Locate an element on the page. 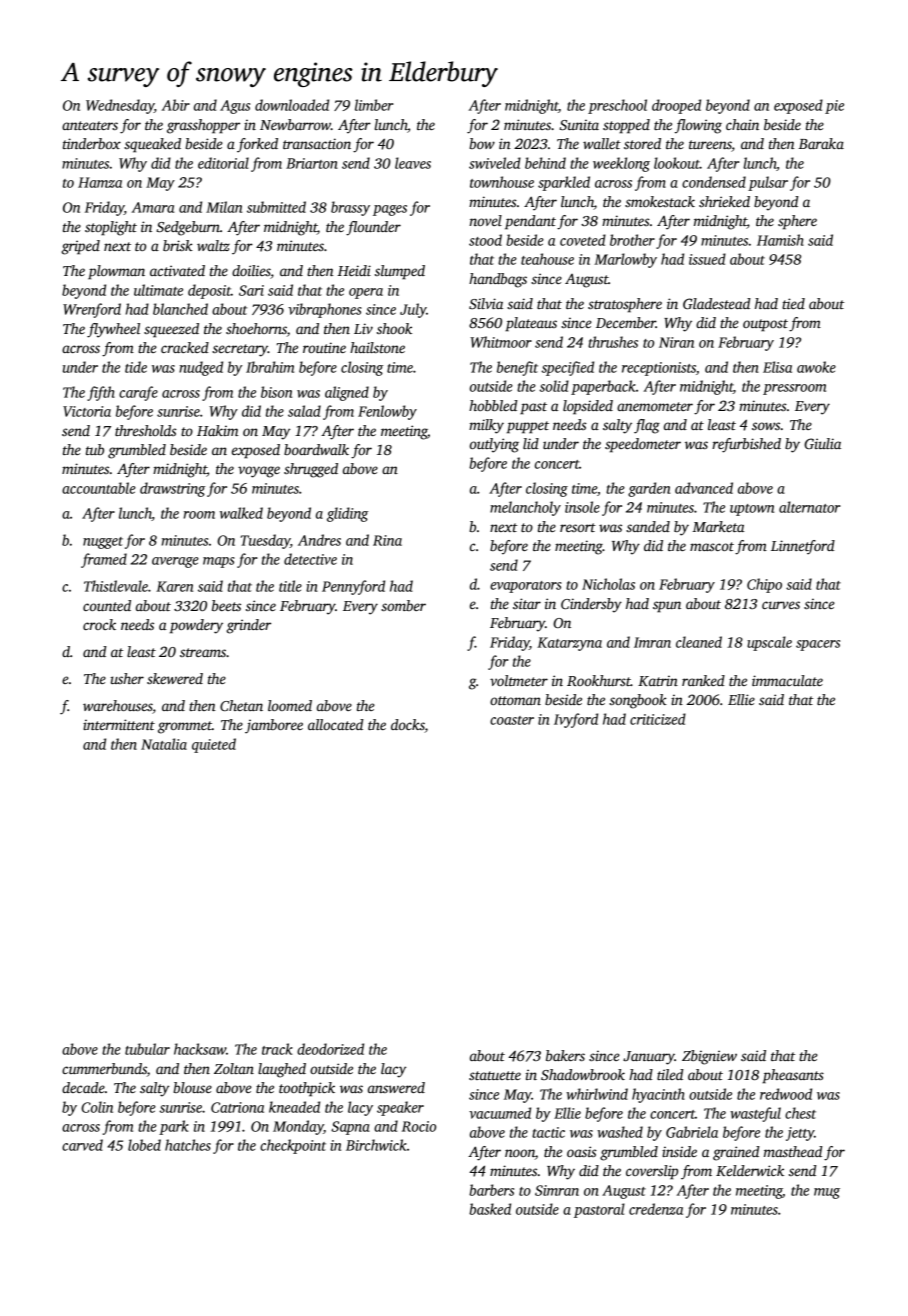 The width and height of the document is (908, 1316). criticized is located at coordinates (658, 719).
